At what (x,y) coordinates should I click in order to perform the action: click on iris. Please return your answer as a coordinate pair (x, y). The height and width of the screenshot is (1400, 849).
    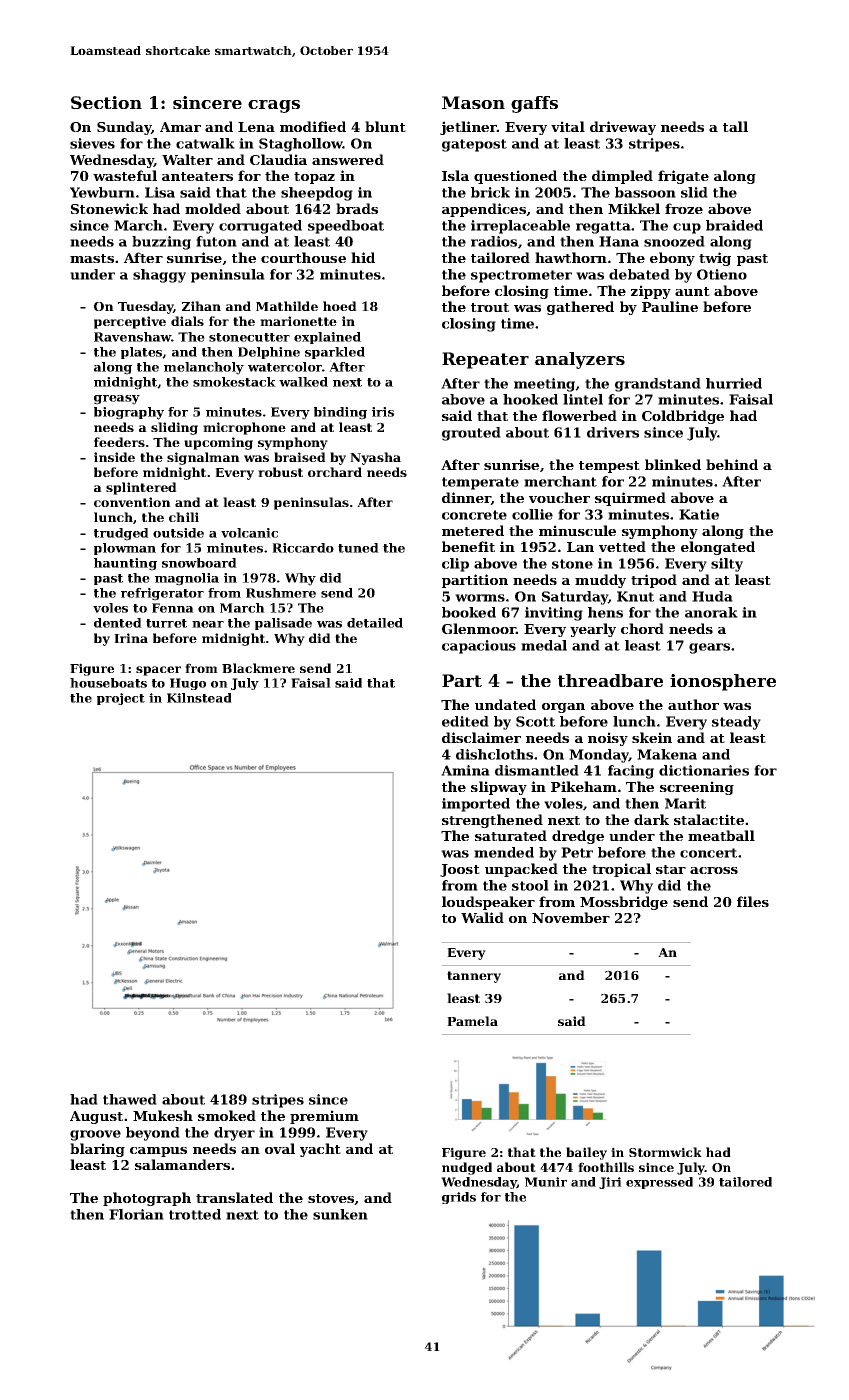
    Looking at the image, I should click on (383, 412).
